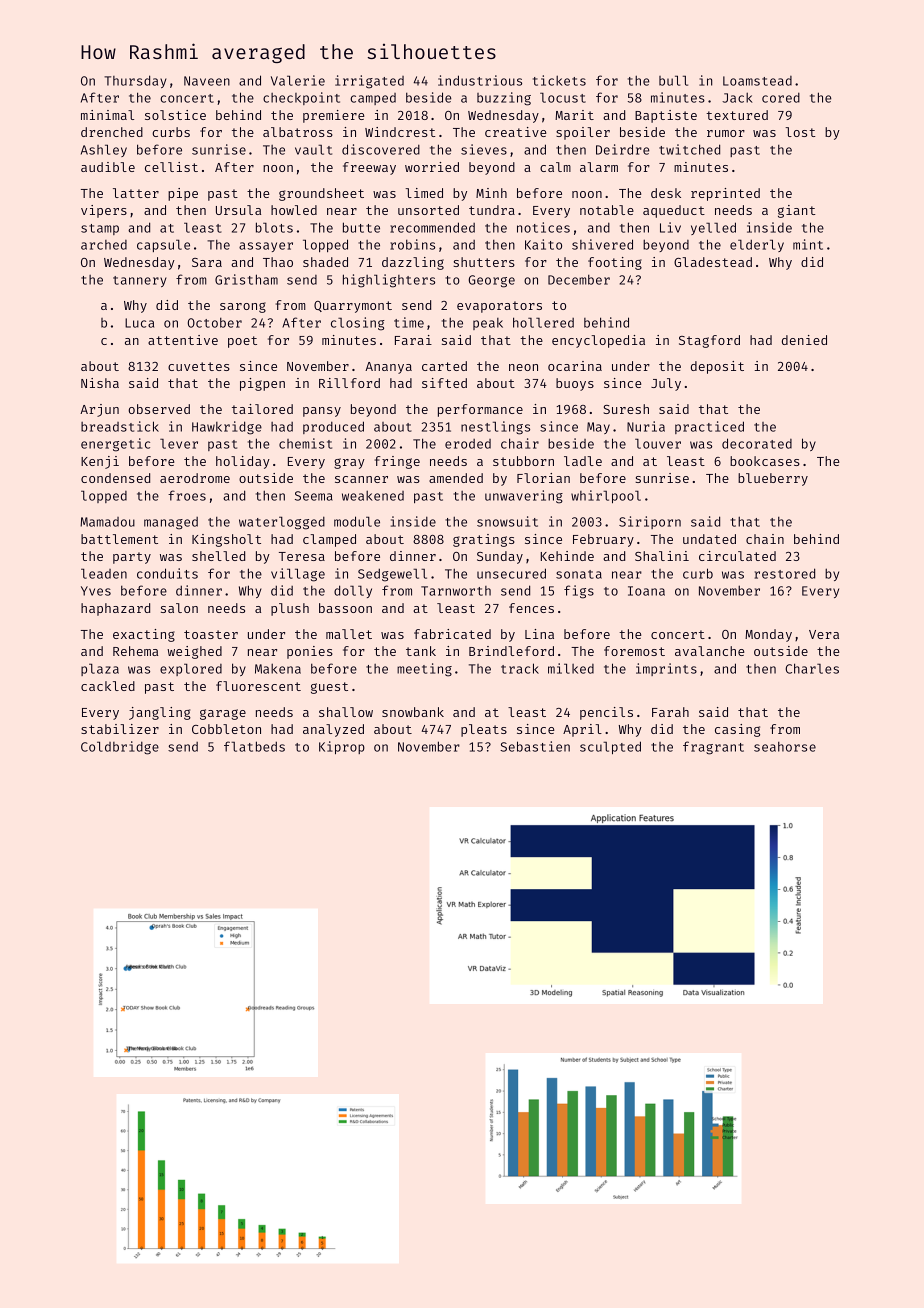 The height and width of the screenshot is (1308, 924). Describe the element at coordinates (207, 81) in the screenshot. I see `Naveen` at that location.
